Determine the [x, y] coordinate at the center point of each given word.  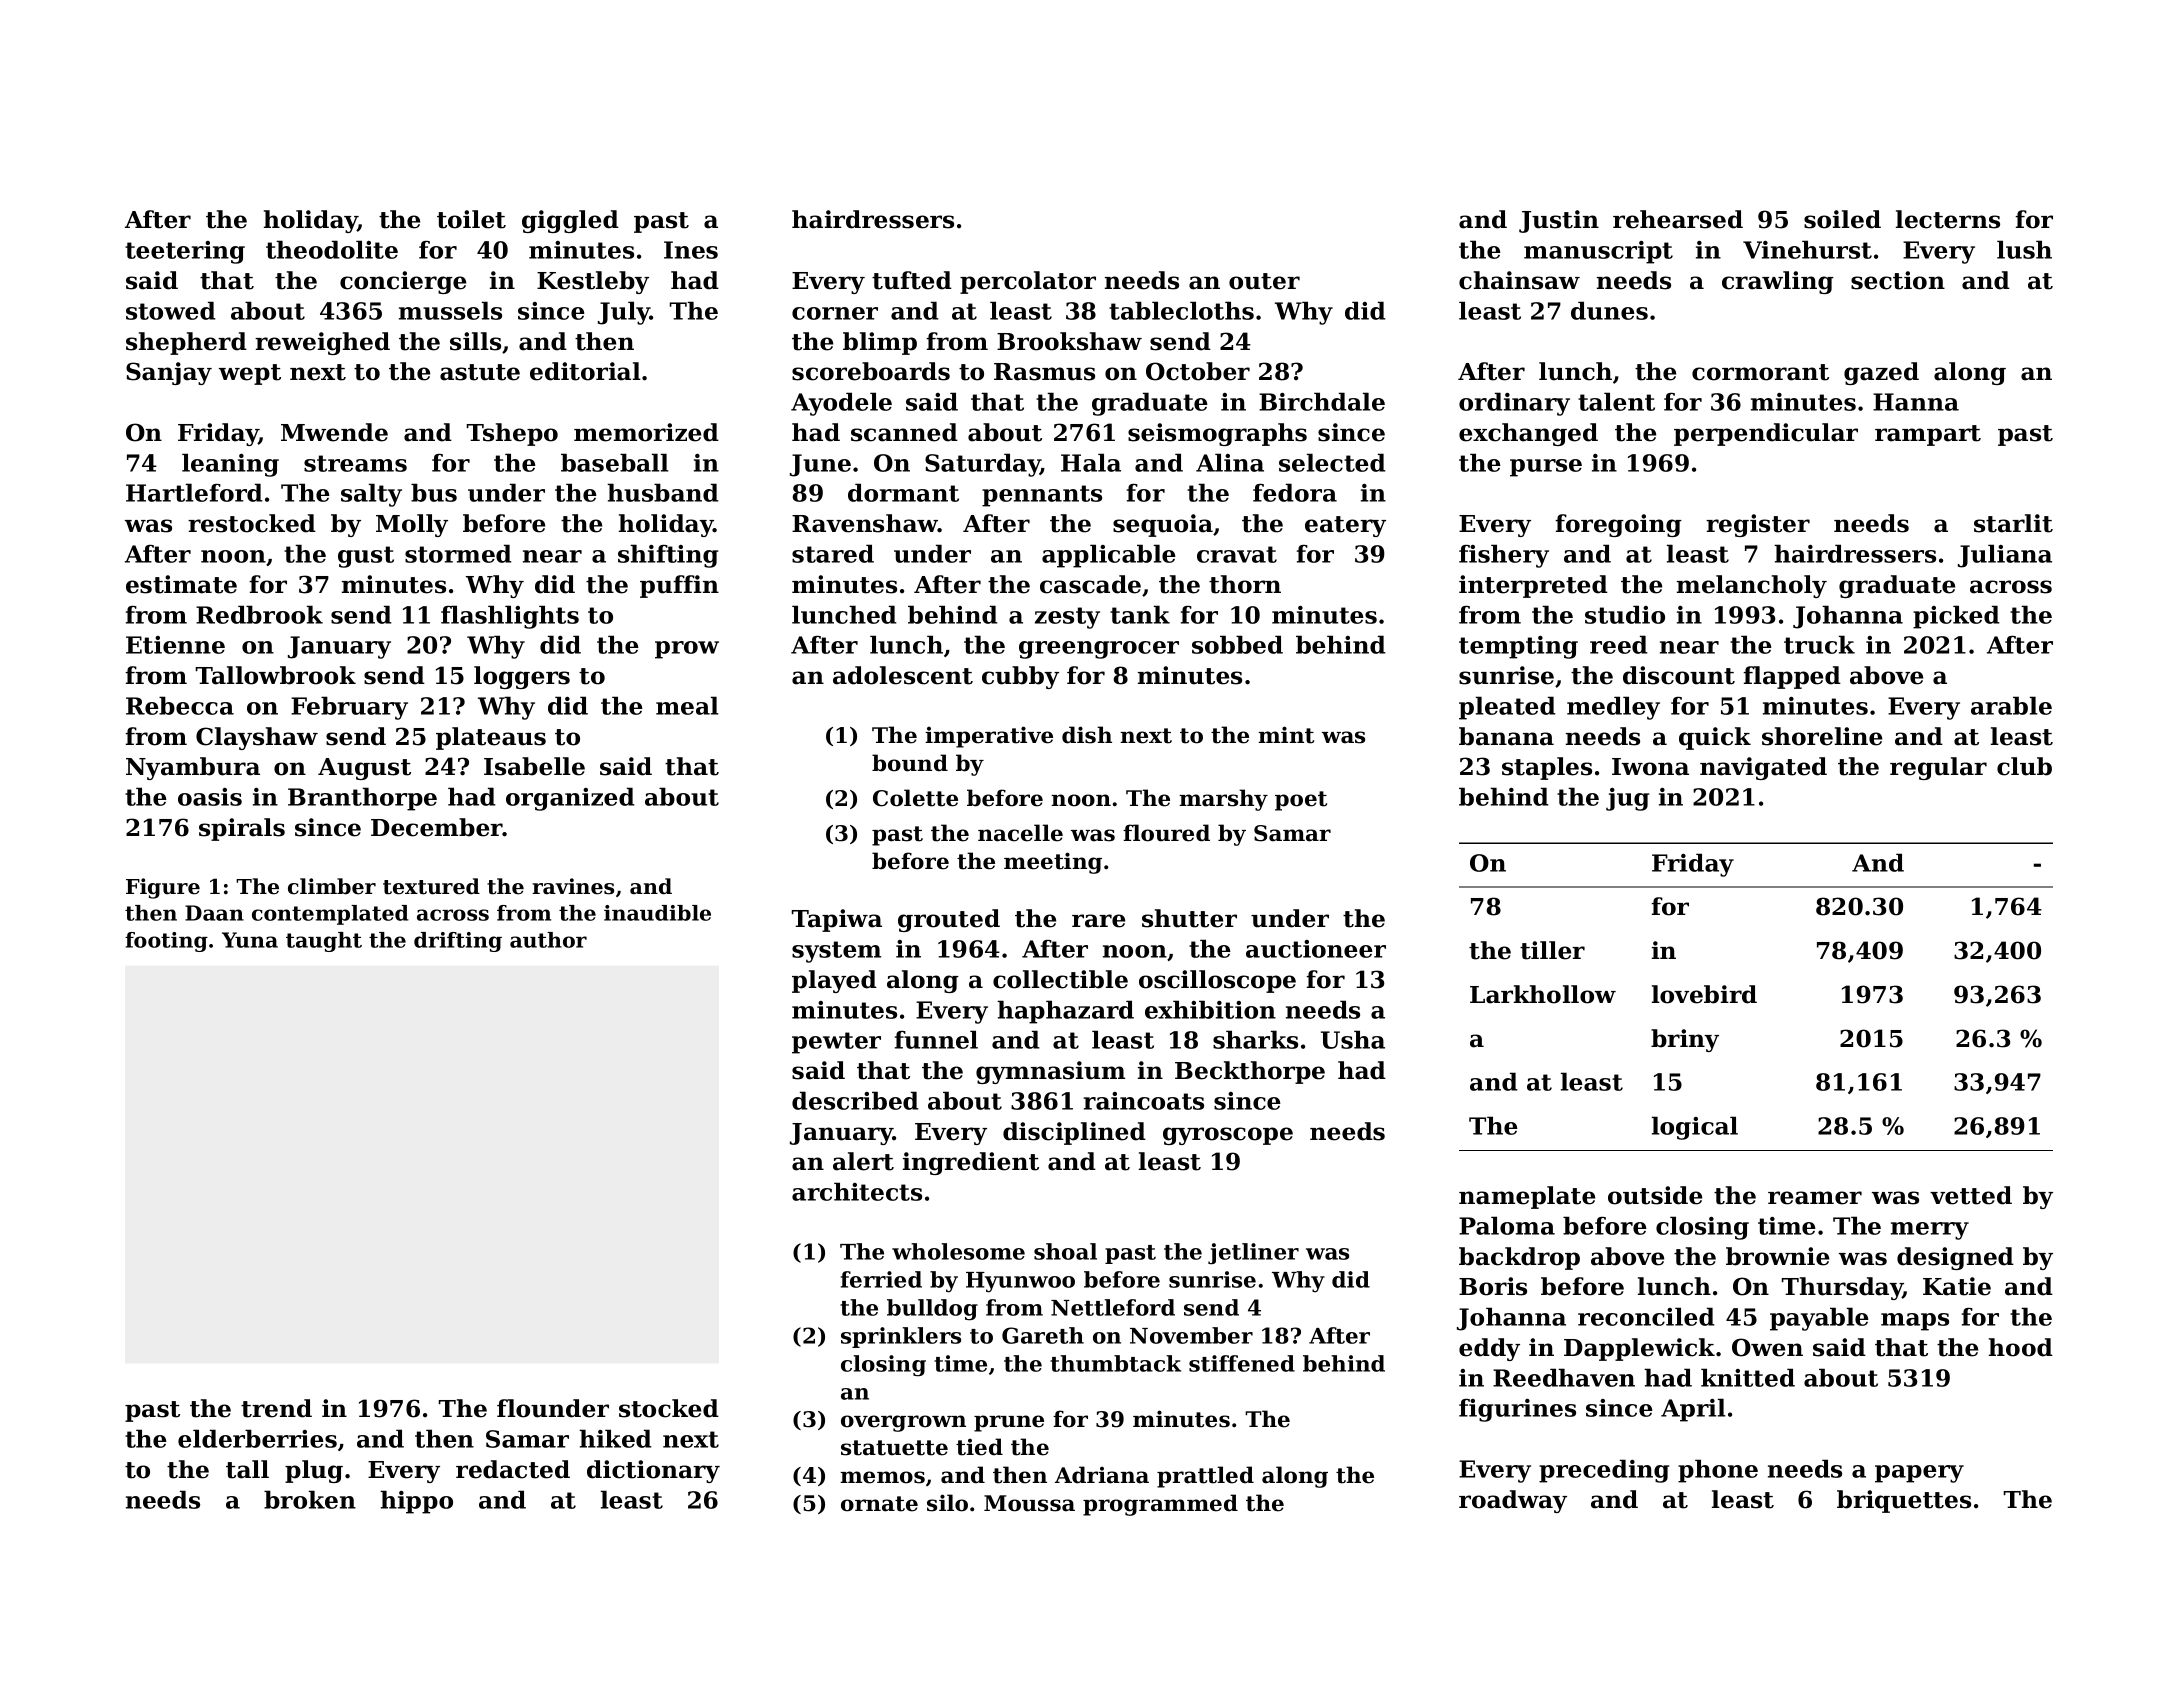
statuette [894, 1448]
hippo [416, 1502]
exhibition [1210, 1009]
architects [857, 1191]
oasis [210, 797]
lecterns [1948, 219]
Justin [1559, 221]
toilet [471, 219]
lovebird [1704, 994]
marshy [1223, 800]
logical [1695, 1128]
